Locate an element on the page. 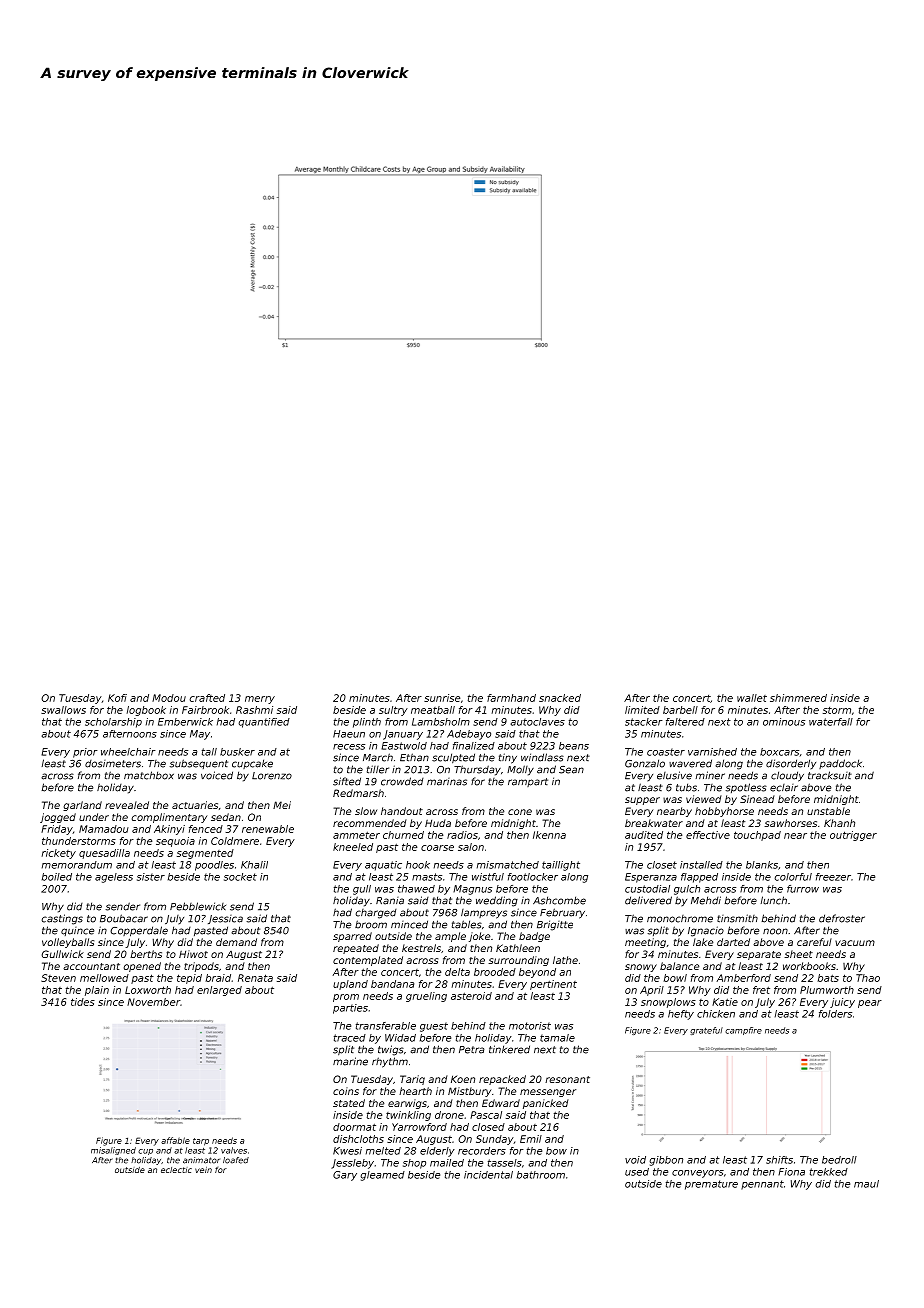 The width and height of the image is (924, 1308). farmhand is located at coordinates (511, 698).
